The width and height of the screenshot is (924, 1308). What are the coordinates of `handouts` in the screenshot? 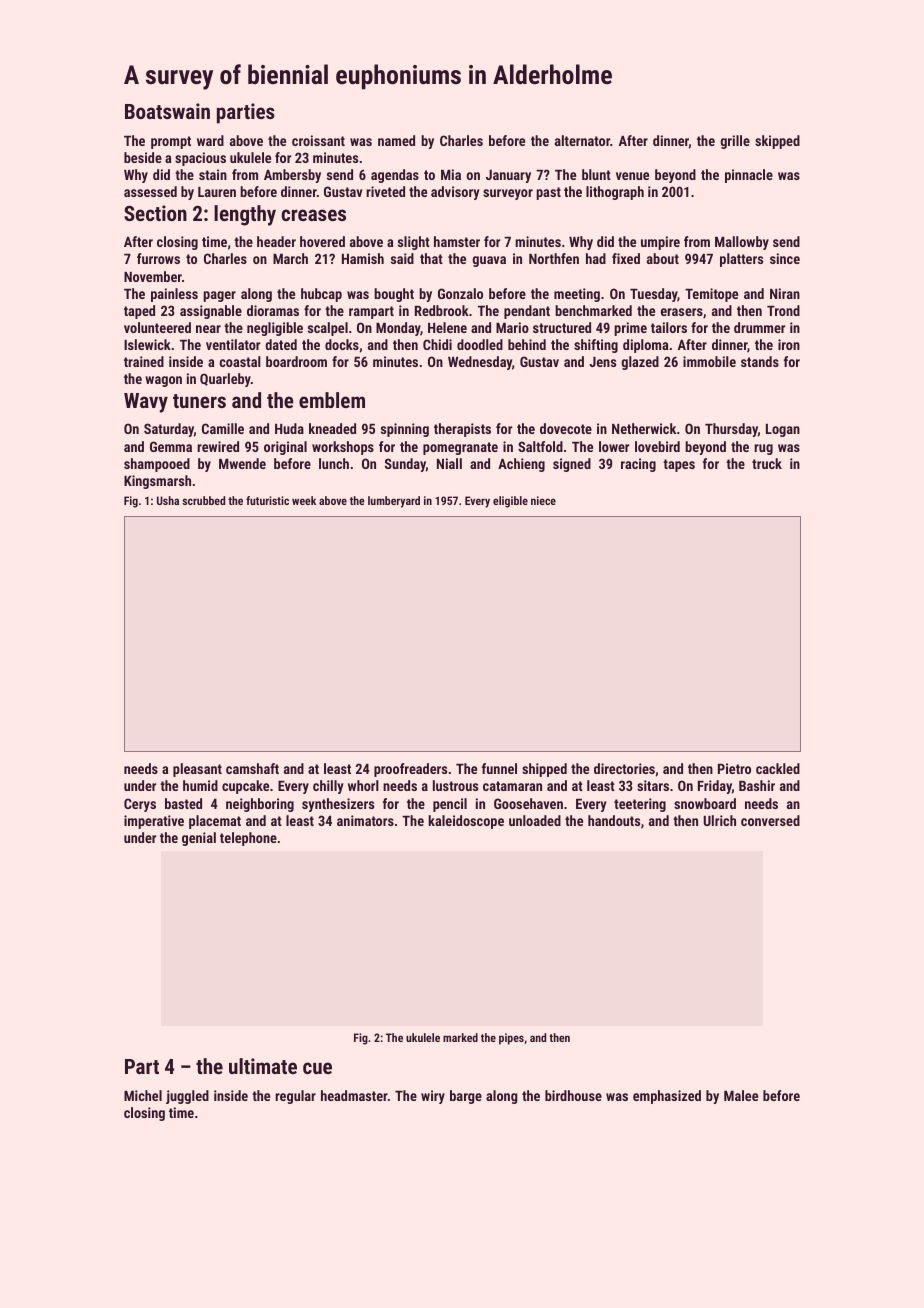 It's located at (614, 820).
